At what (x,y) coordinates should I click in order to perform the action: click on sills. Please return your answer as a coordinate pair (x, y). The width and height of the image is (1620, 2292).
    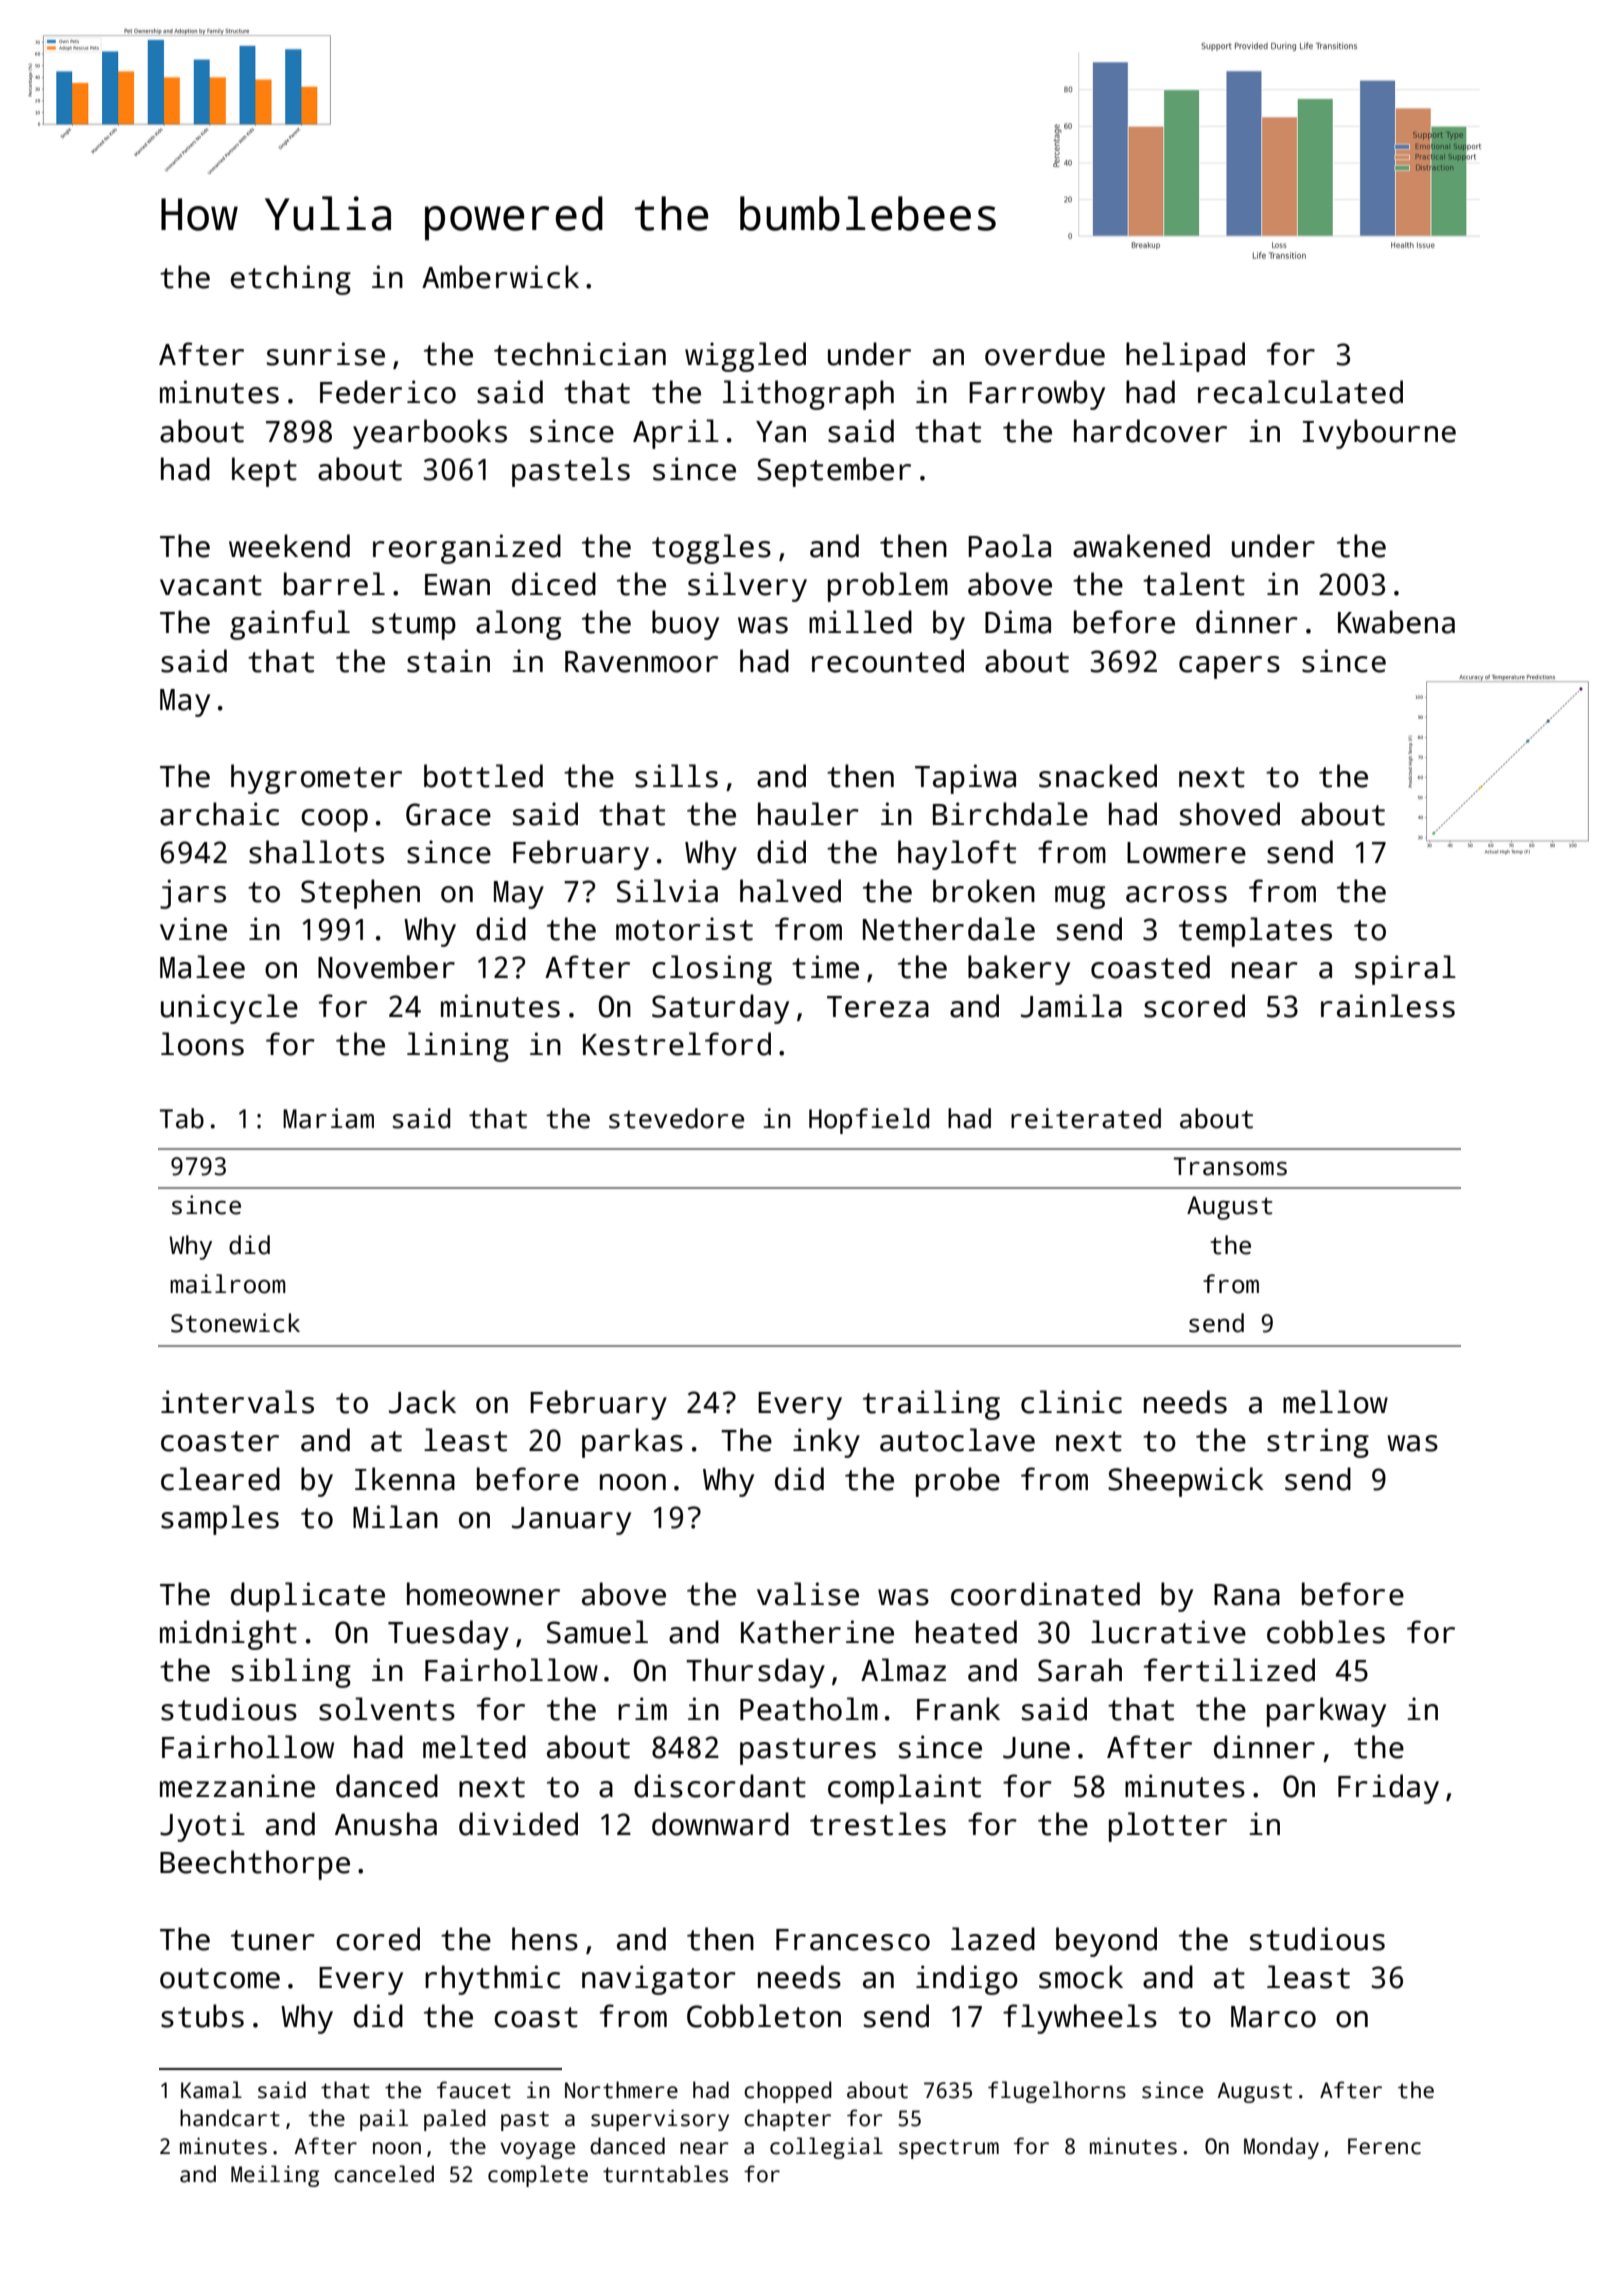
    Looking at the image, I should click on (676, 776).
